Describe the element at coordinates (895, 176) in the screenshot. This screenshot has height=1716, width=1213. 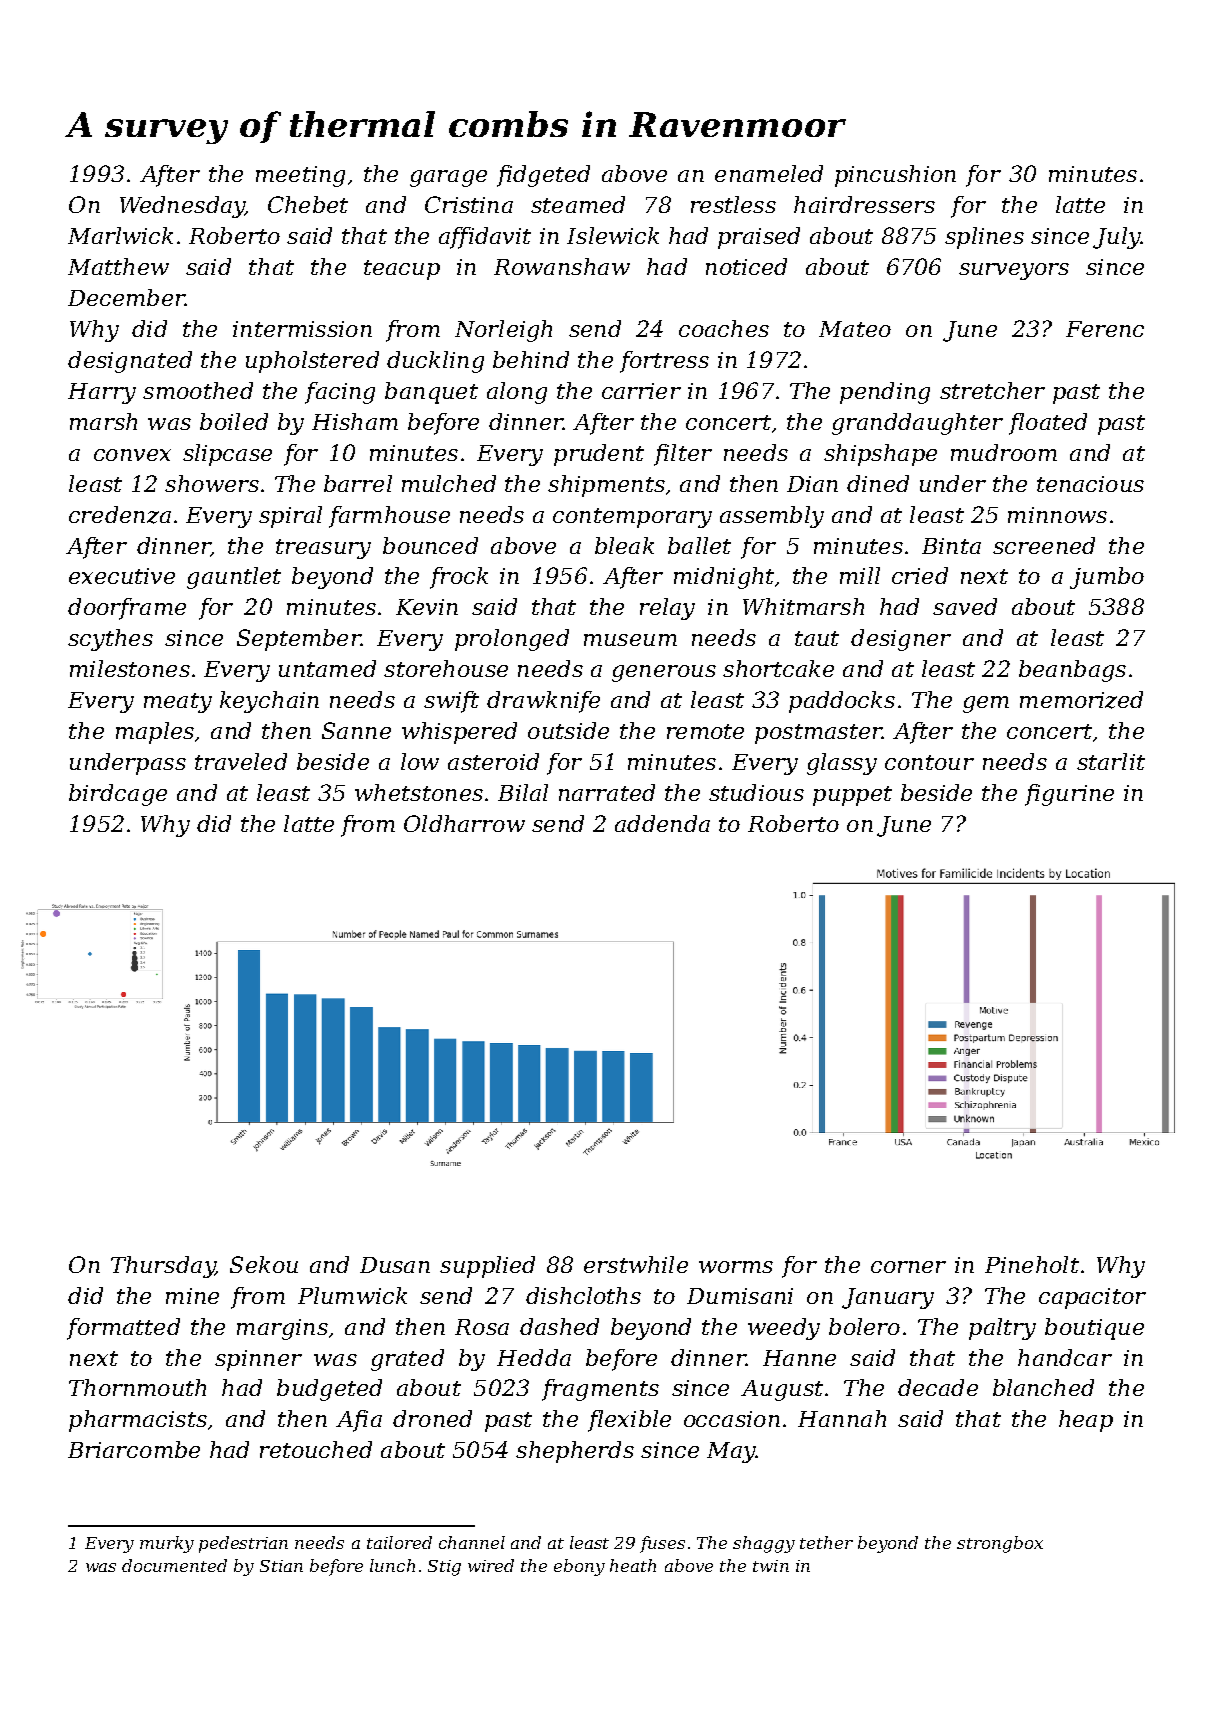
I see `pincushion` at that location.
